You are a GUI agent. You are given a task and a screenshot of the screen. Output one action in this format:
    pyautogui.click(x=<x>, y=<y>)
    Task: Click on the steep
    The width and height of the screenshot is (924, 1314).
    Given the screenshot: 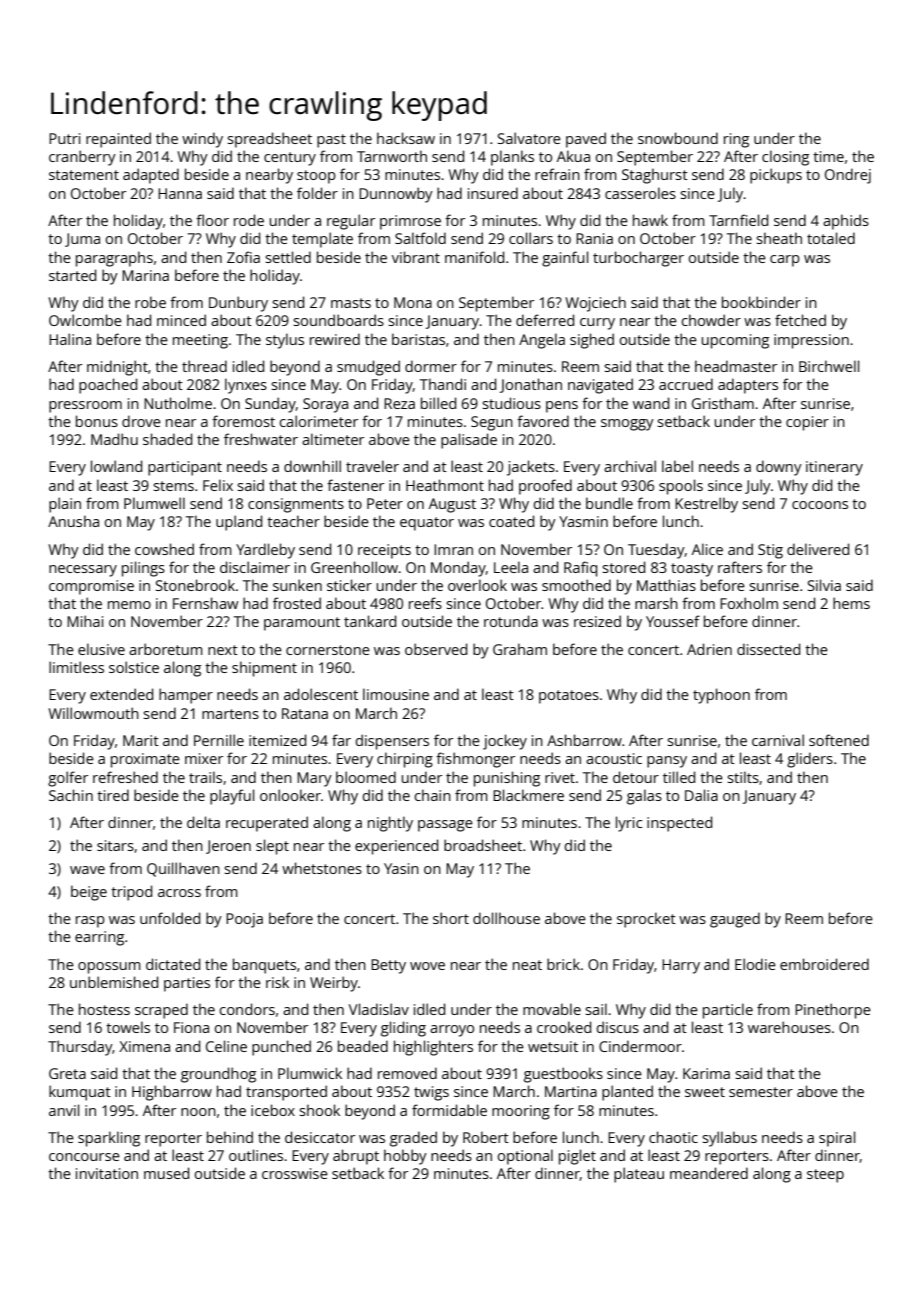 What is the action you would take?
    pyautogui.click(x=825, y=1176)
